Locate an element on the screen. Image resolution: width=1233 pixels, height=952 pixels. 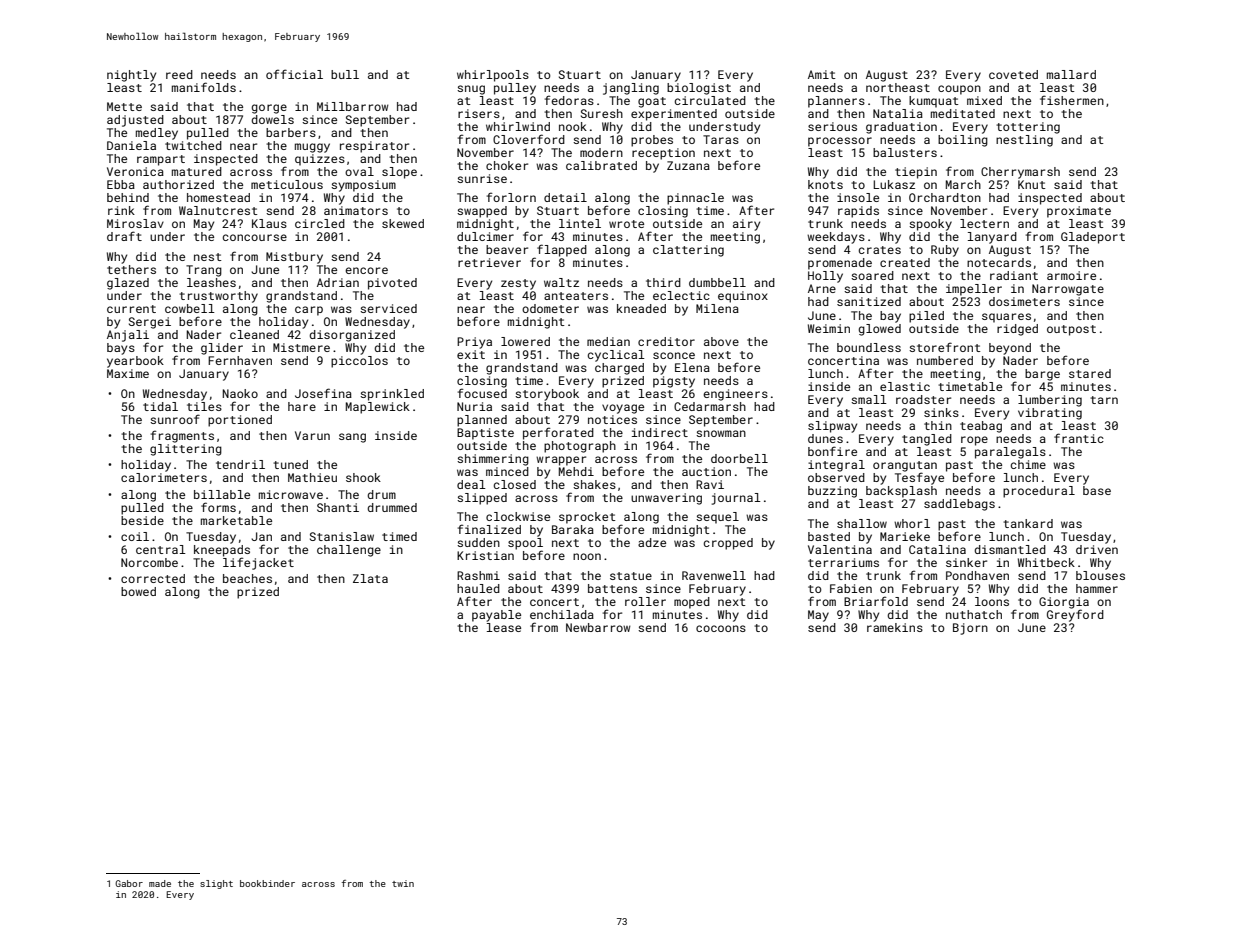
Fernhaven is located at coordinates (240, 360).
